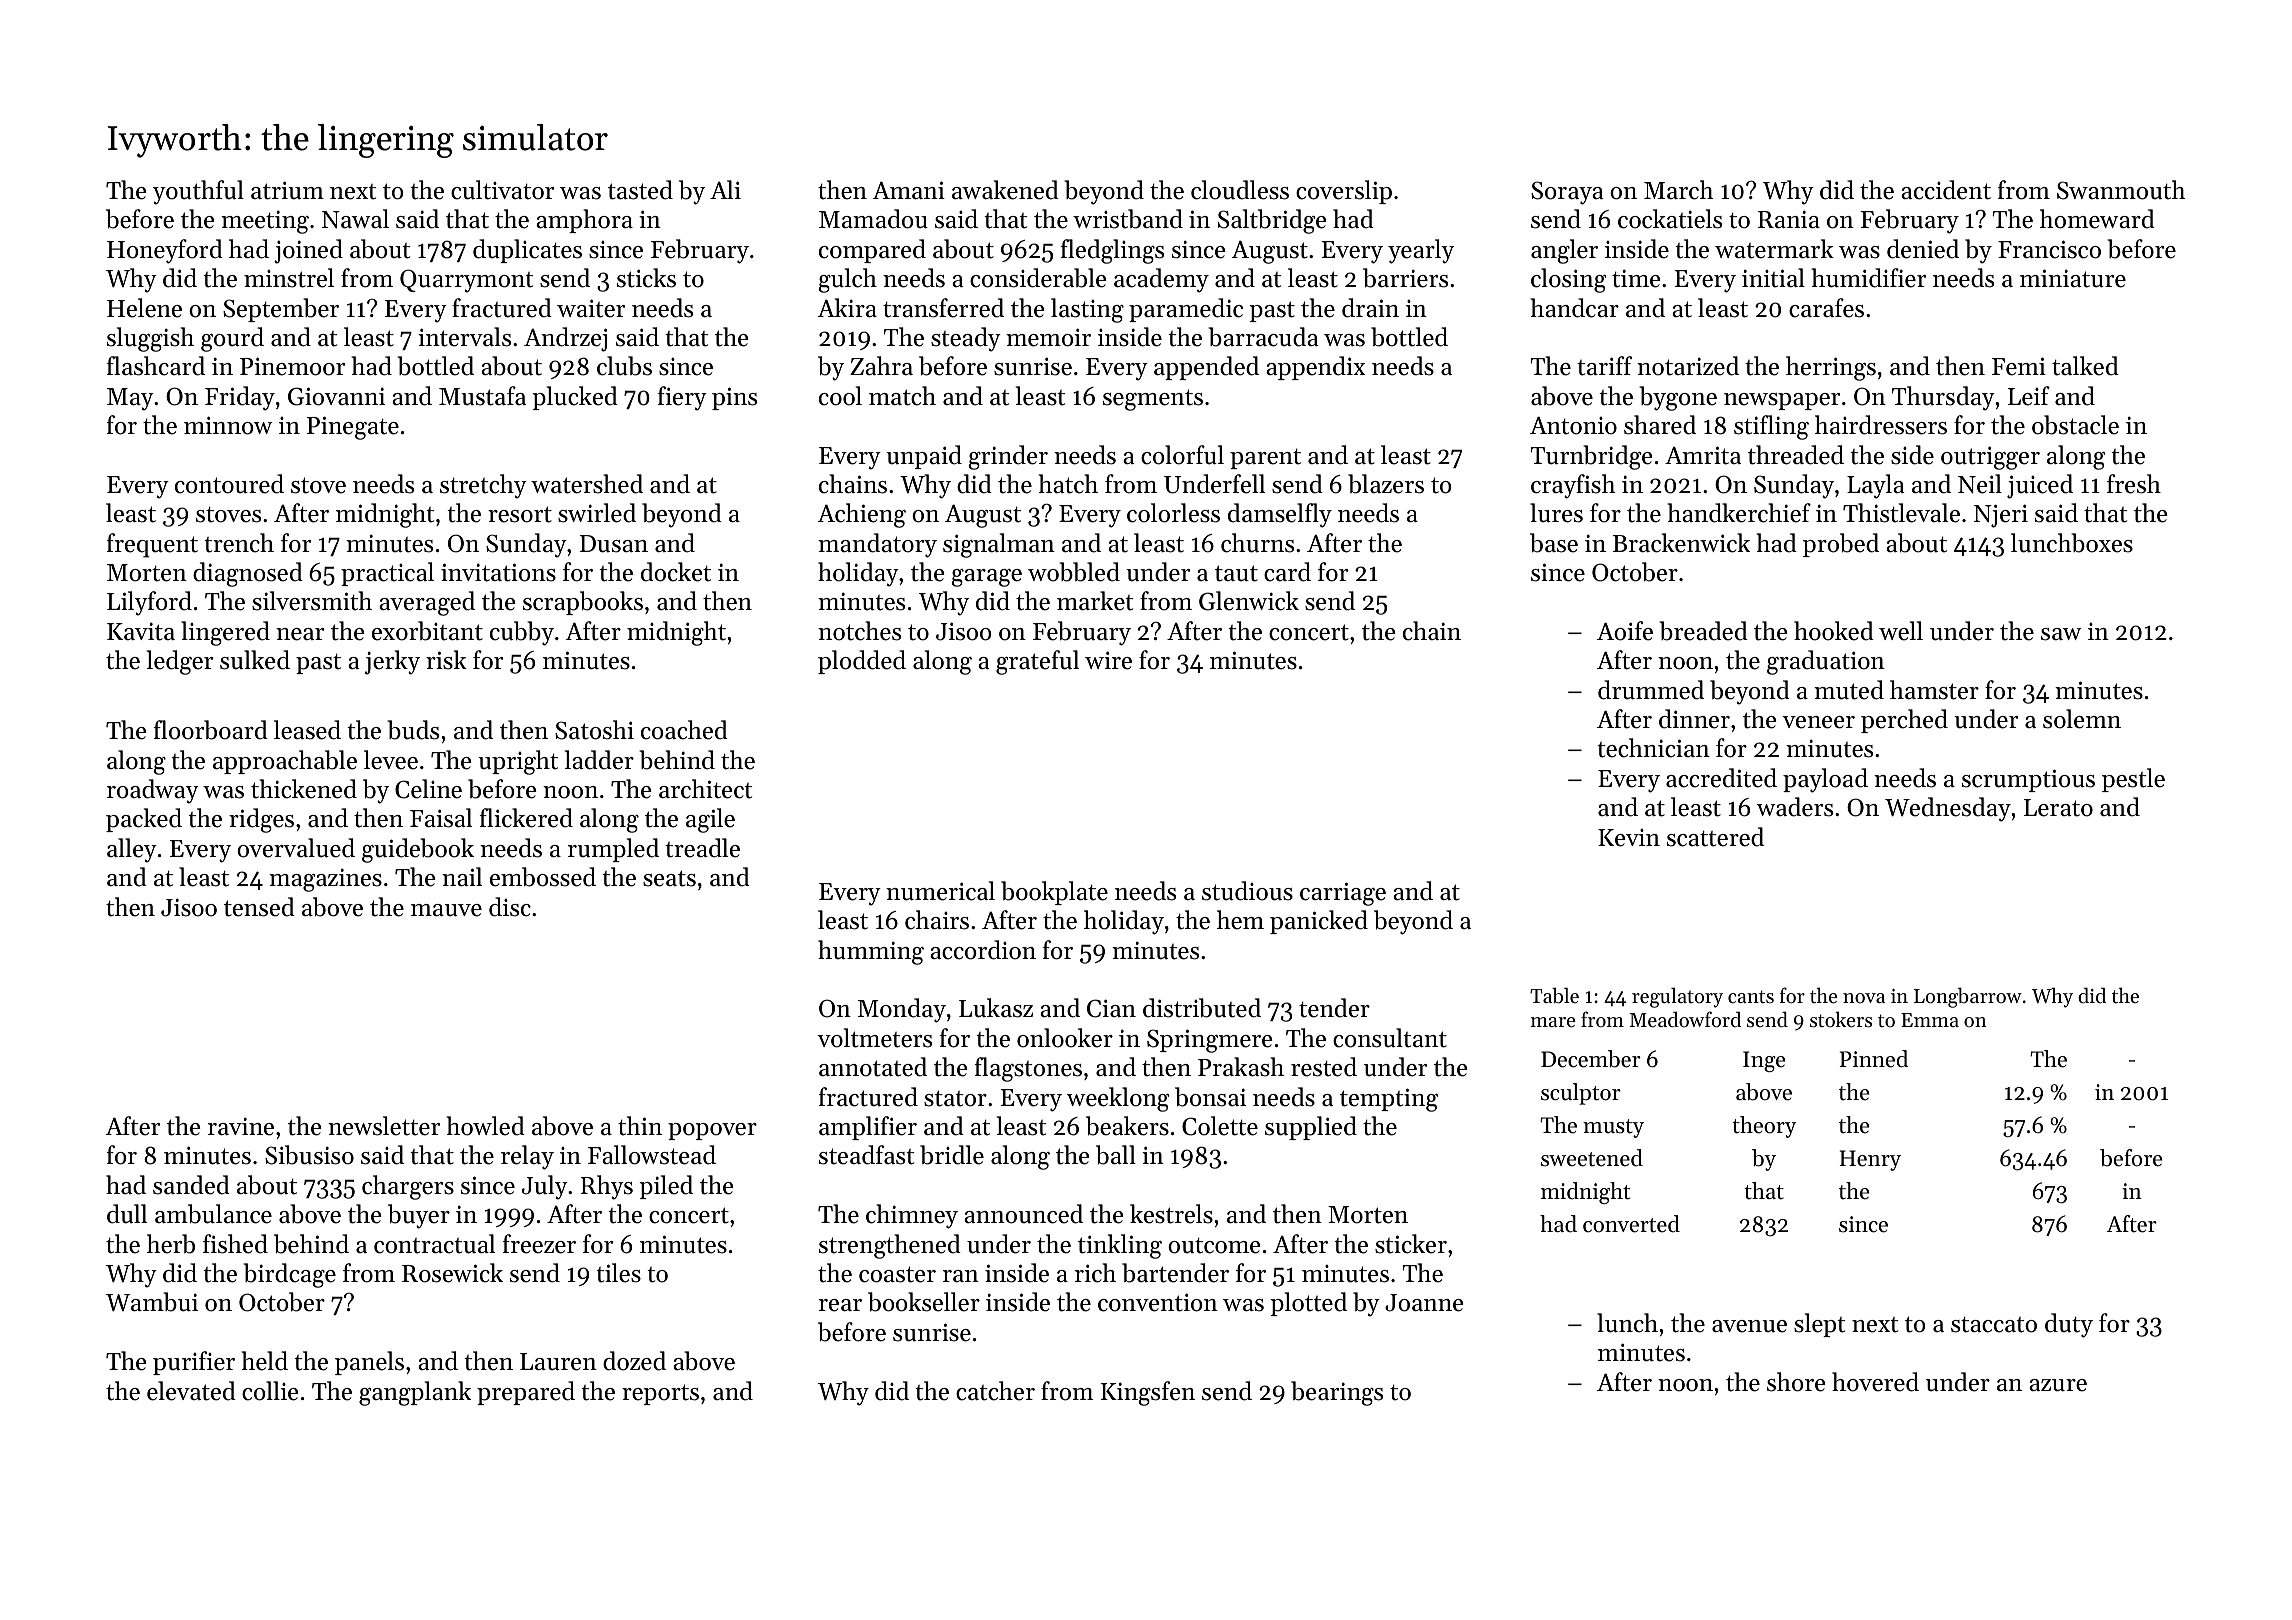 This screenshot has height=1620, width=2292. What do you see at coordinates (2029, 396) in the screenshot?
I see `Leif` at bounding box center [2029, 396].
